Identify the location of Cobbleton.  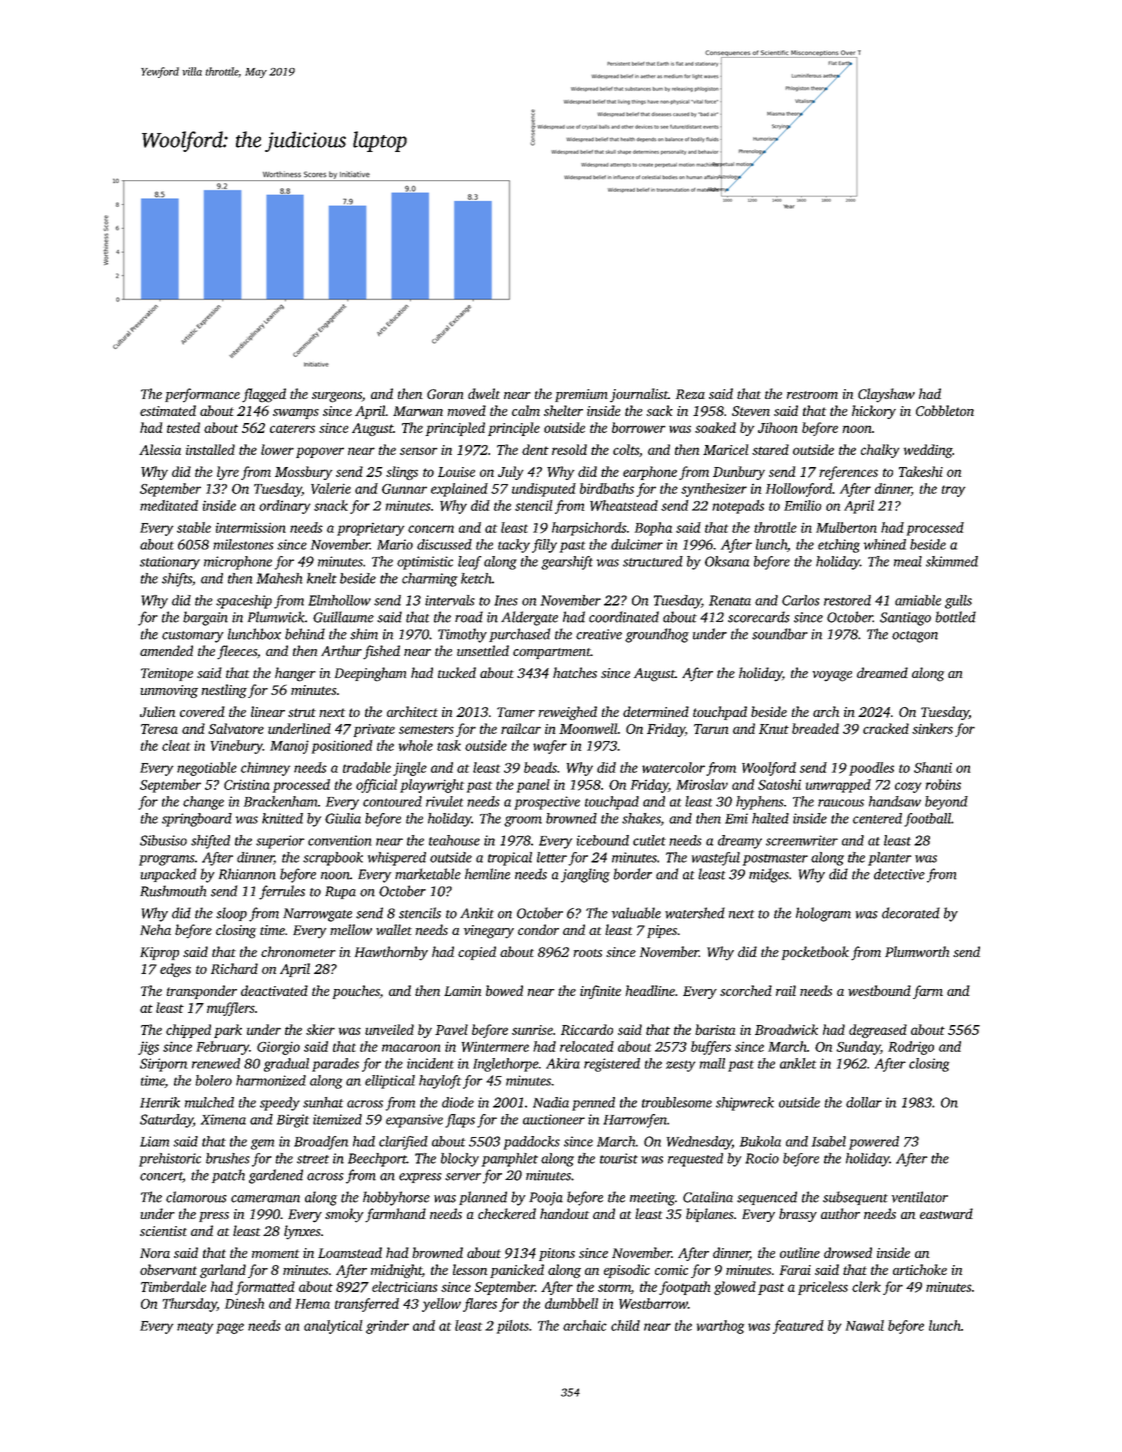
(945, 410).
